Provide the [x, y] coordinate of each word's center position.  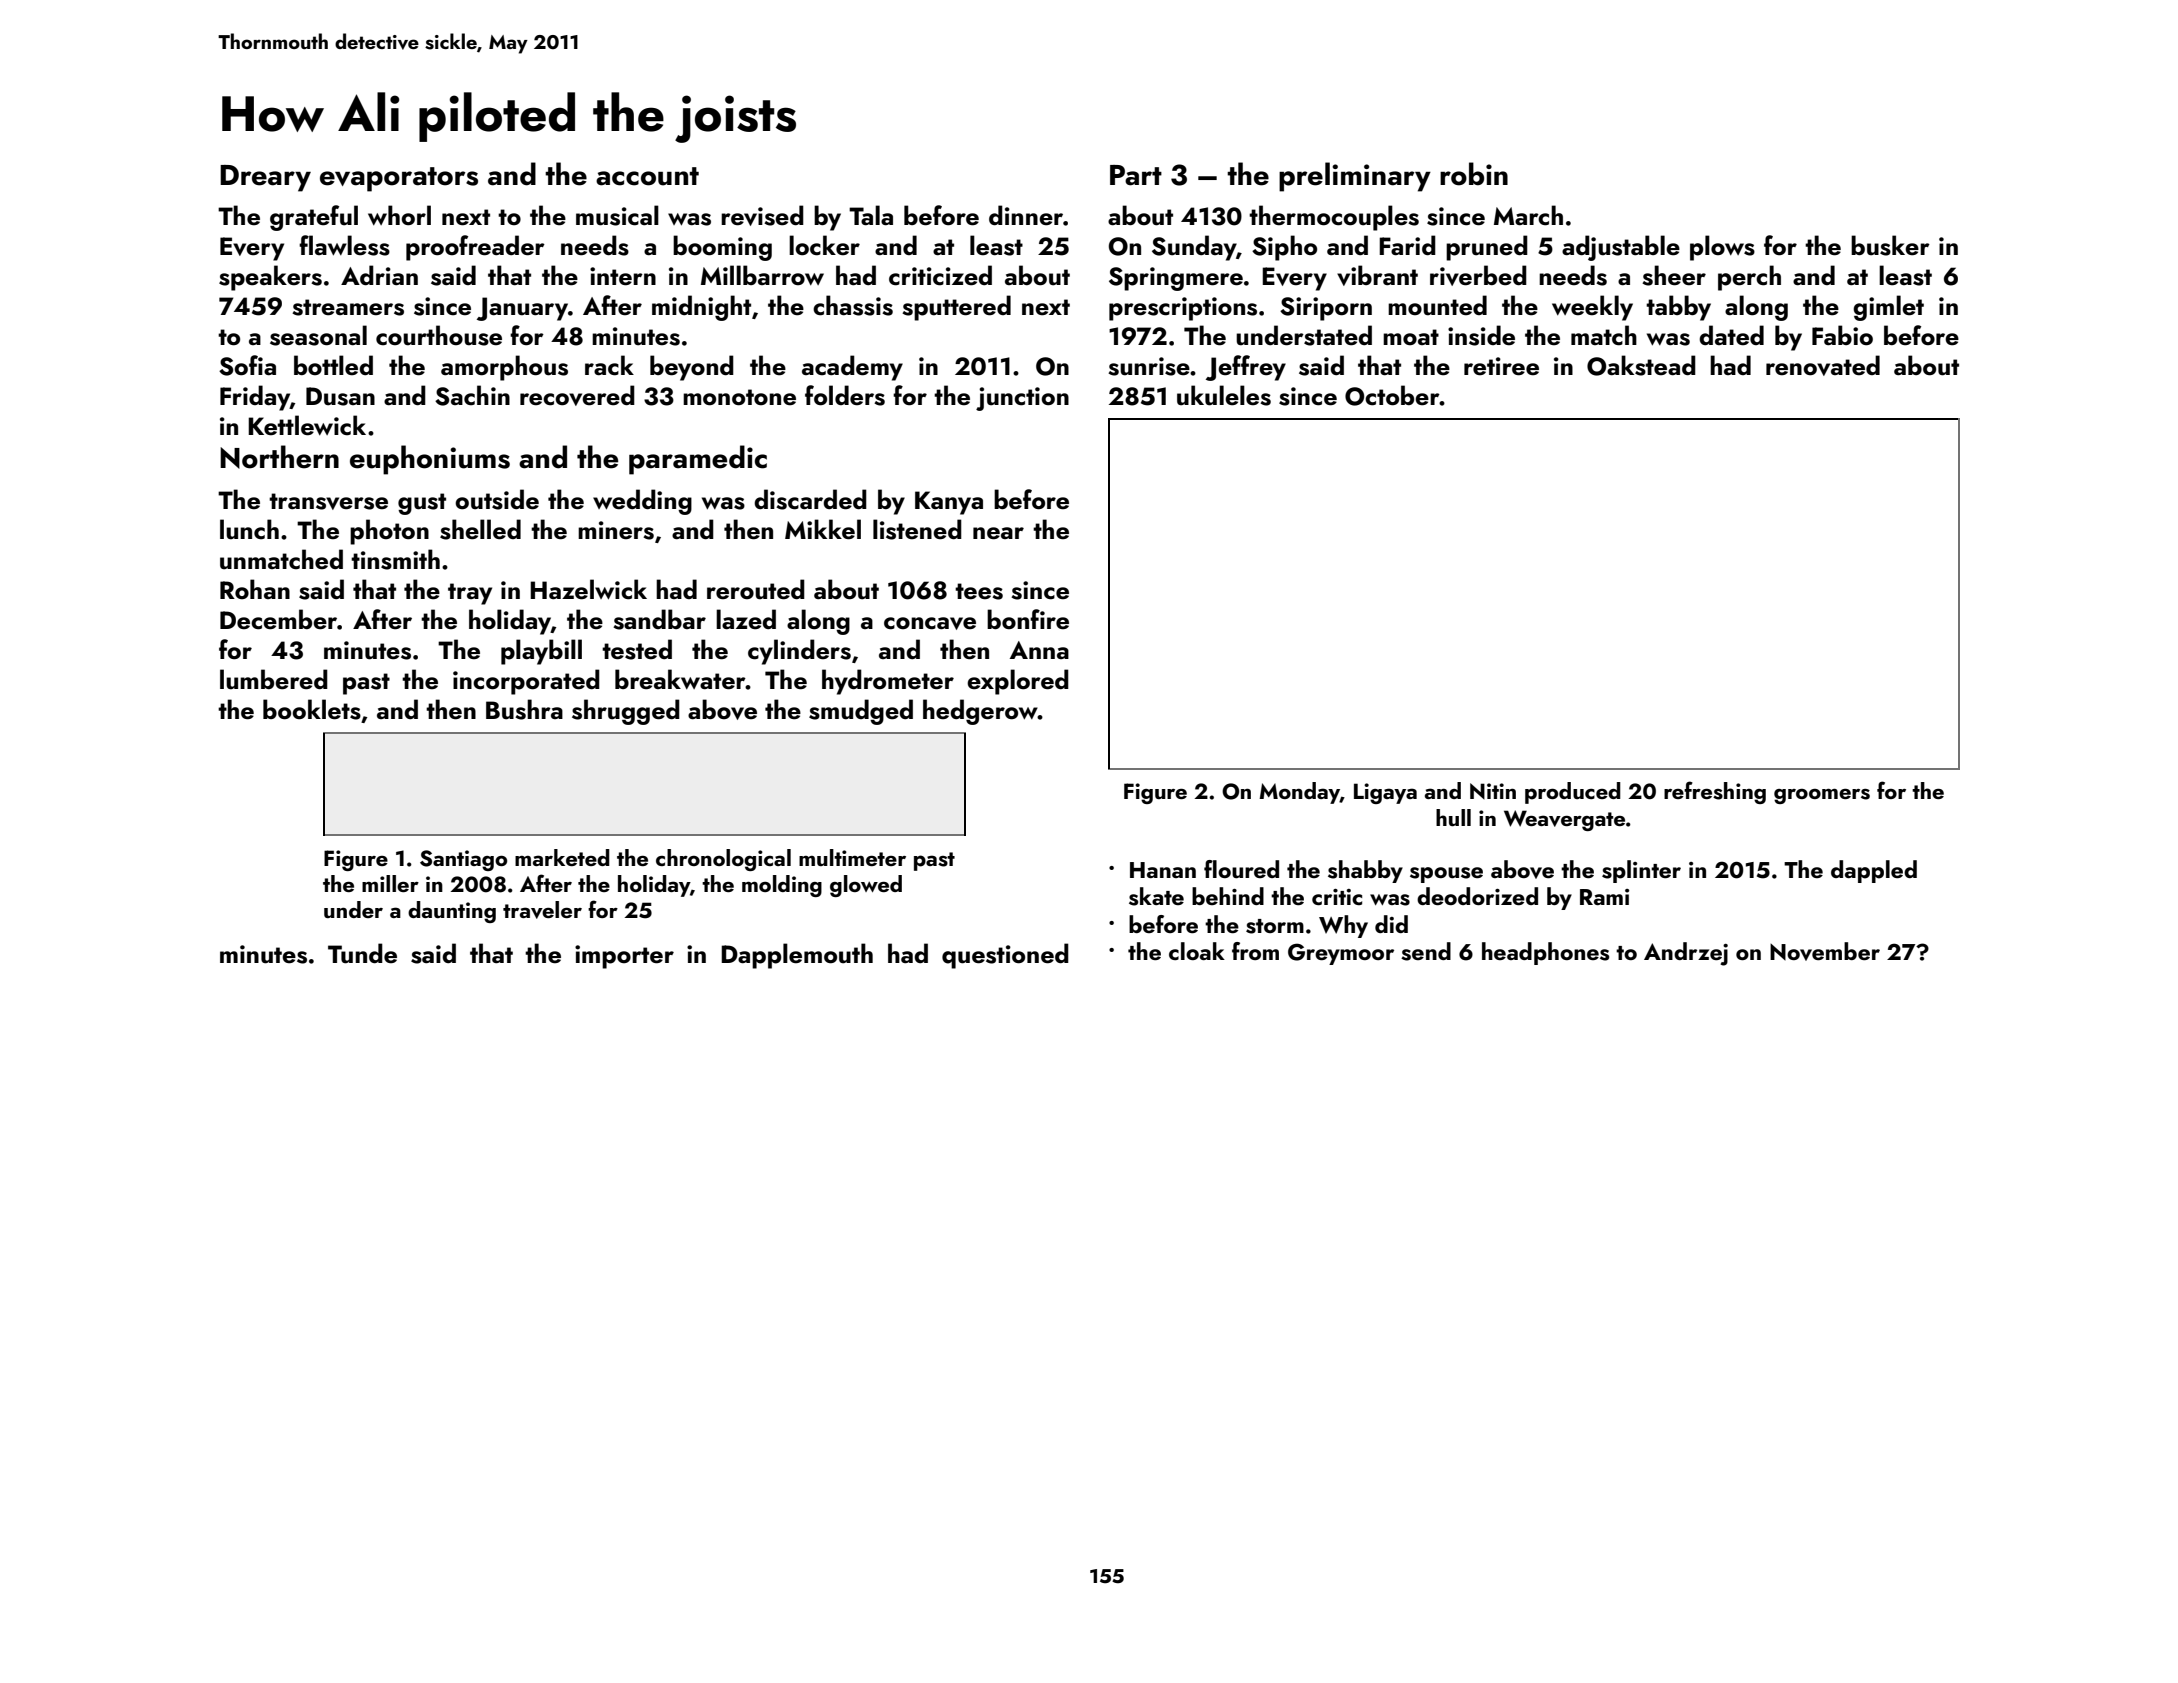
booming [722, 248]
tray [470, 594]
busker [1890, 245]
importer [624, 957]
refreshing [1715, 792]
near [998, 533]
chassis [853, 305]
